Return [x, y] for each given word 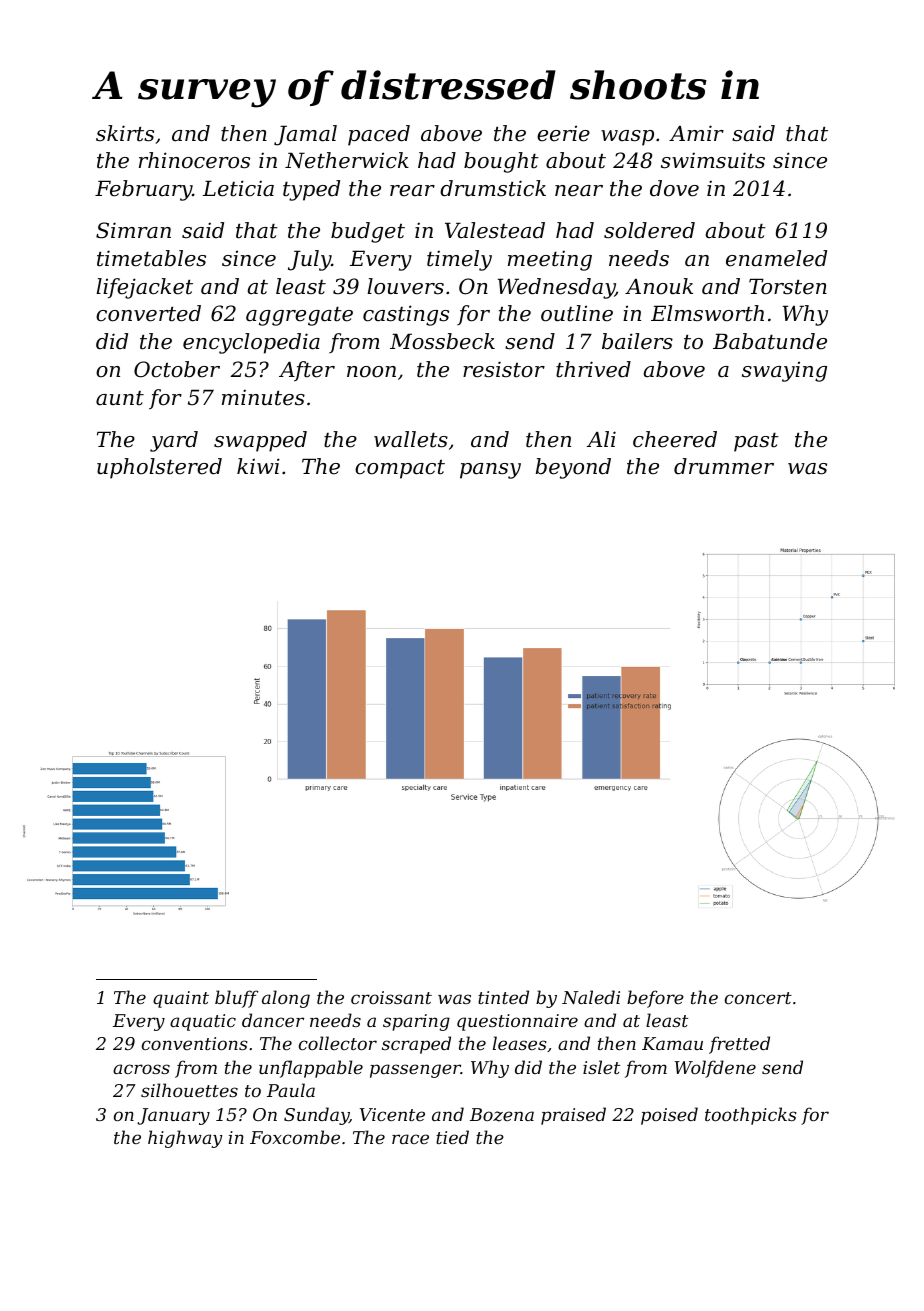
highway [185, 1139]
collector [338, 1043]
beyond [573, 468]
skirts [125, 133]
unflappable [311, 1069]
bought [501, 162]
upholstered [159, 468]
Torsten [788, 286]
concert [758, 998]
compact [400, 469]
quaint [181, 999]
